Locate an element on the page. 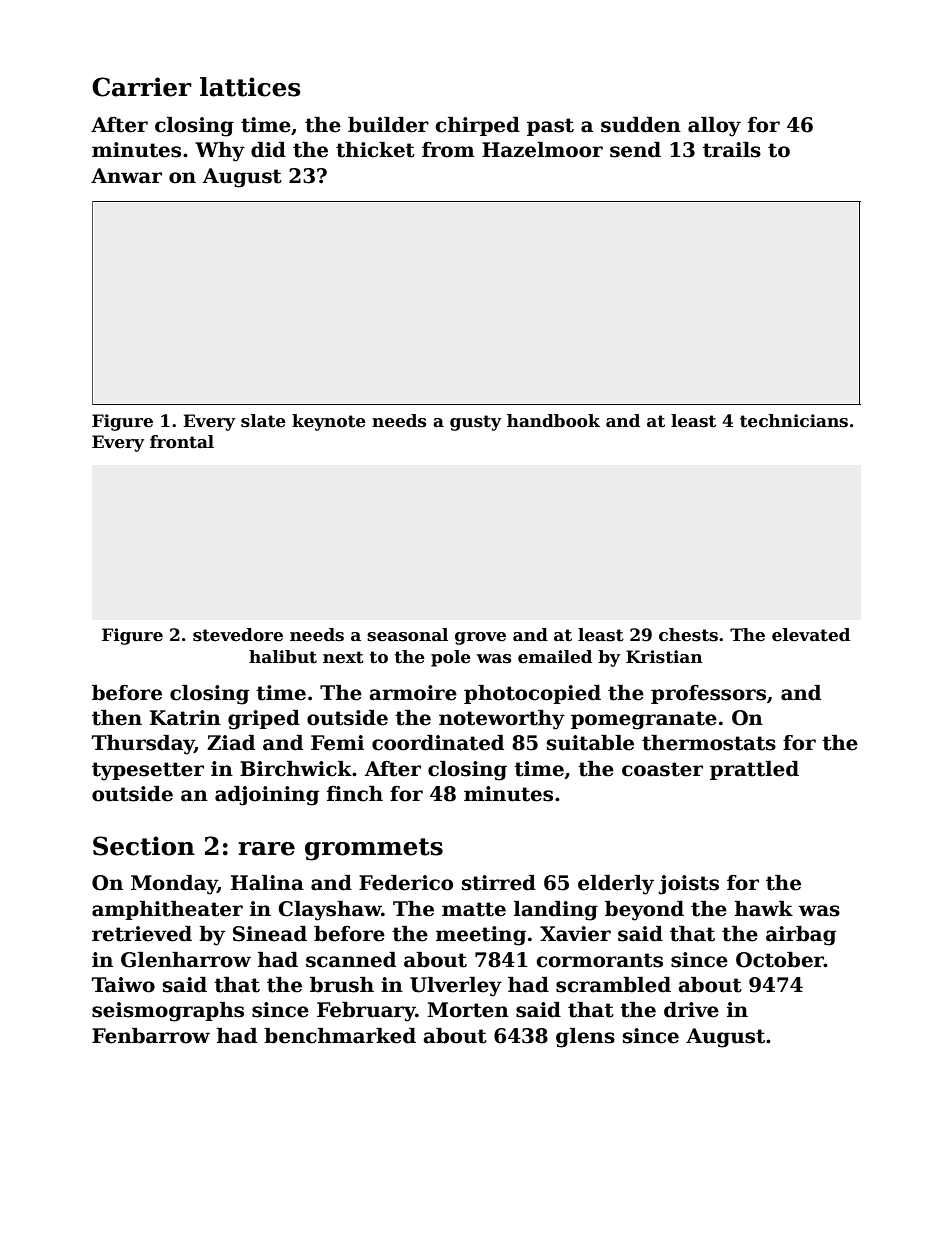 Image resolution: width=952 pixels, height=1233 pixels. send is located at coordinates (635, 150).
